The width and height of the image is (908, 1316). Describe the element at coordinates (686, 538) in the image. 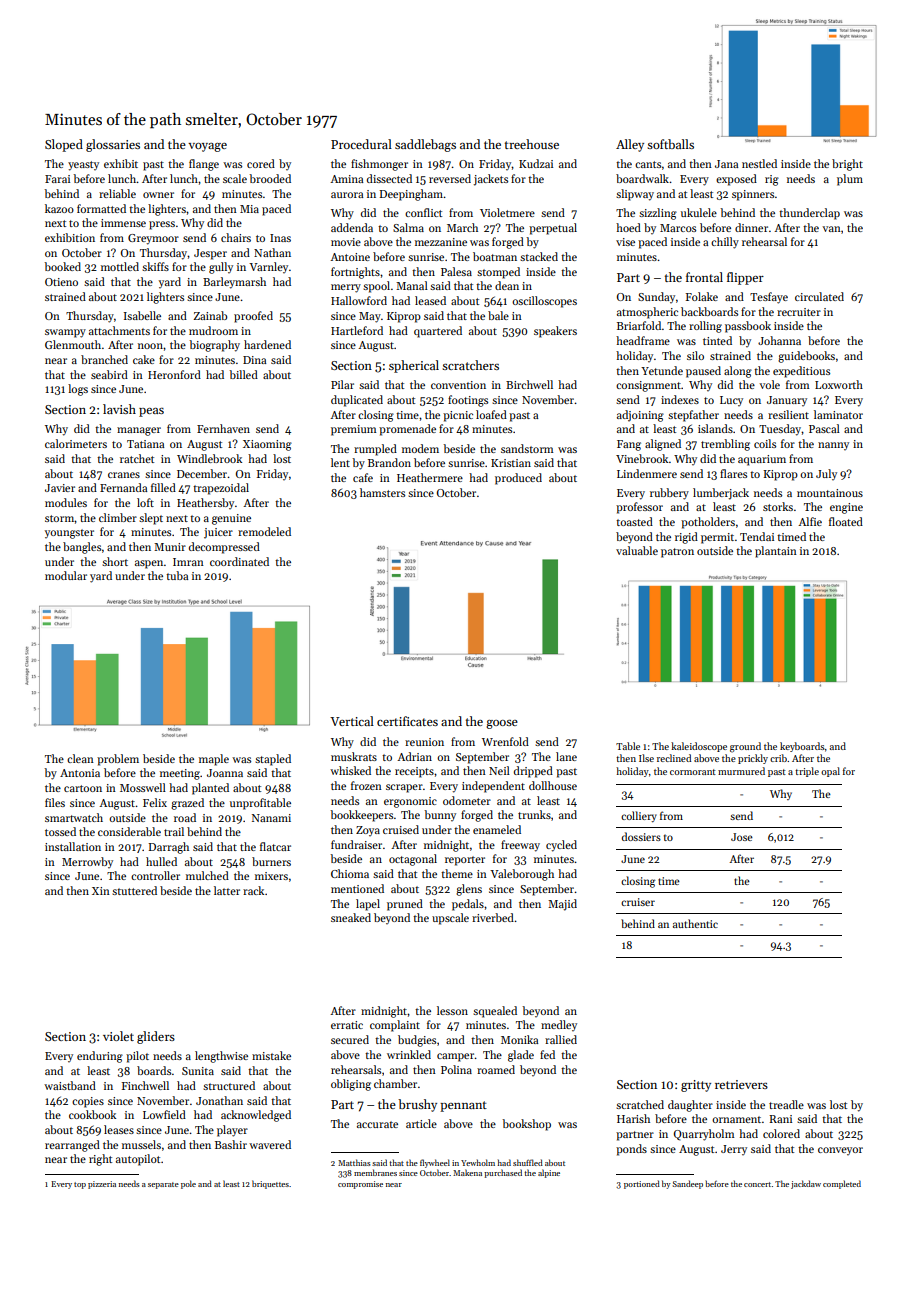

I see `rigid` at that location.
